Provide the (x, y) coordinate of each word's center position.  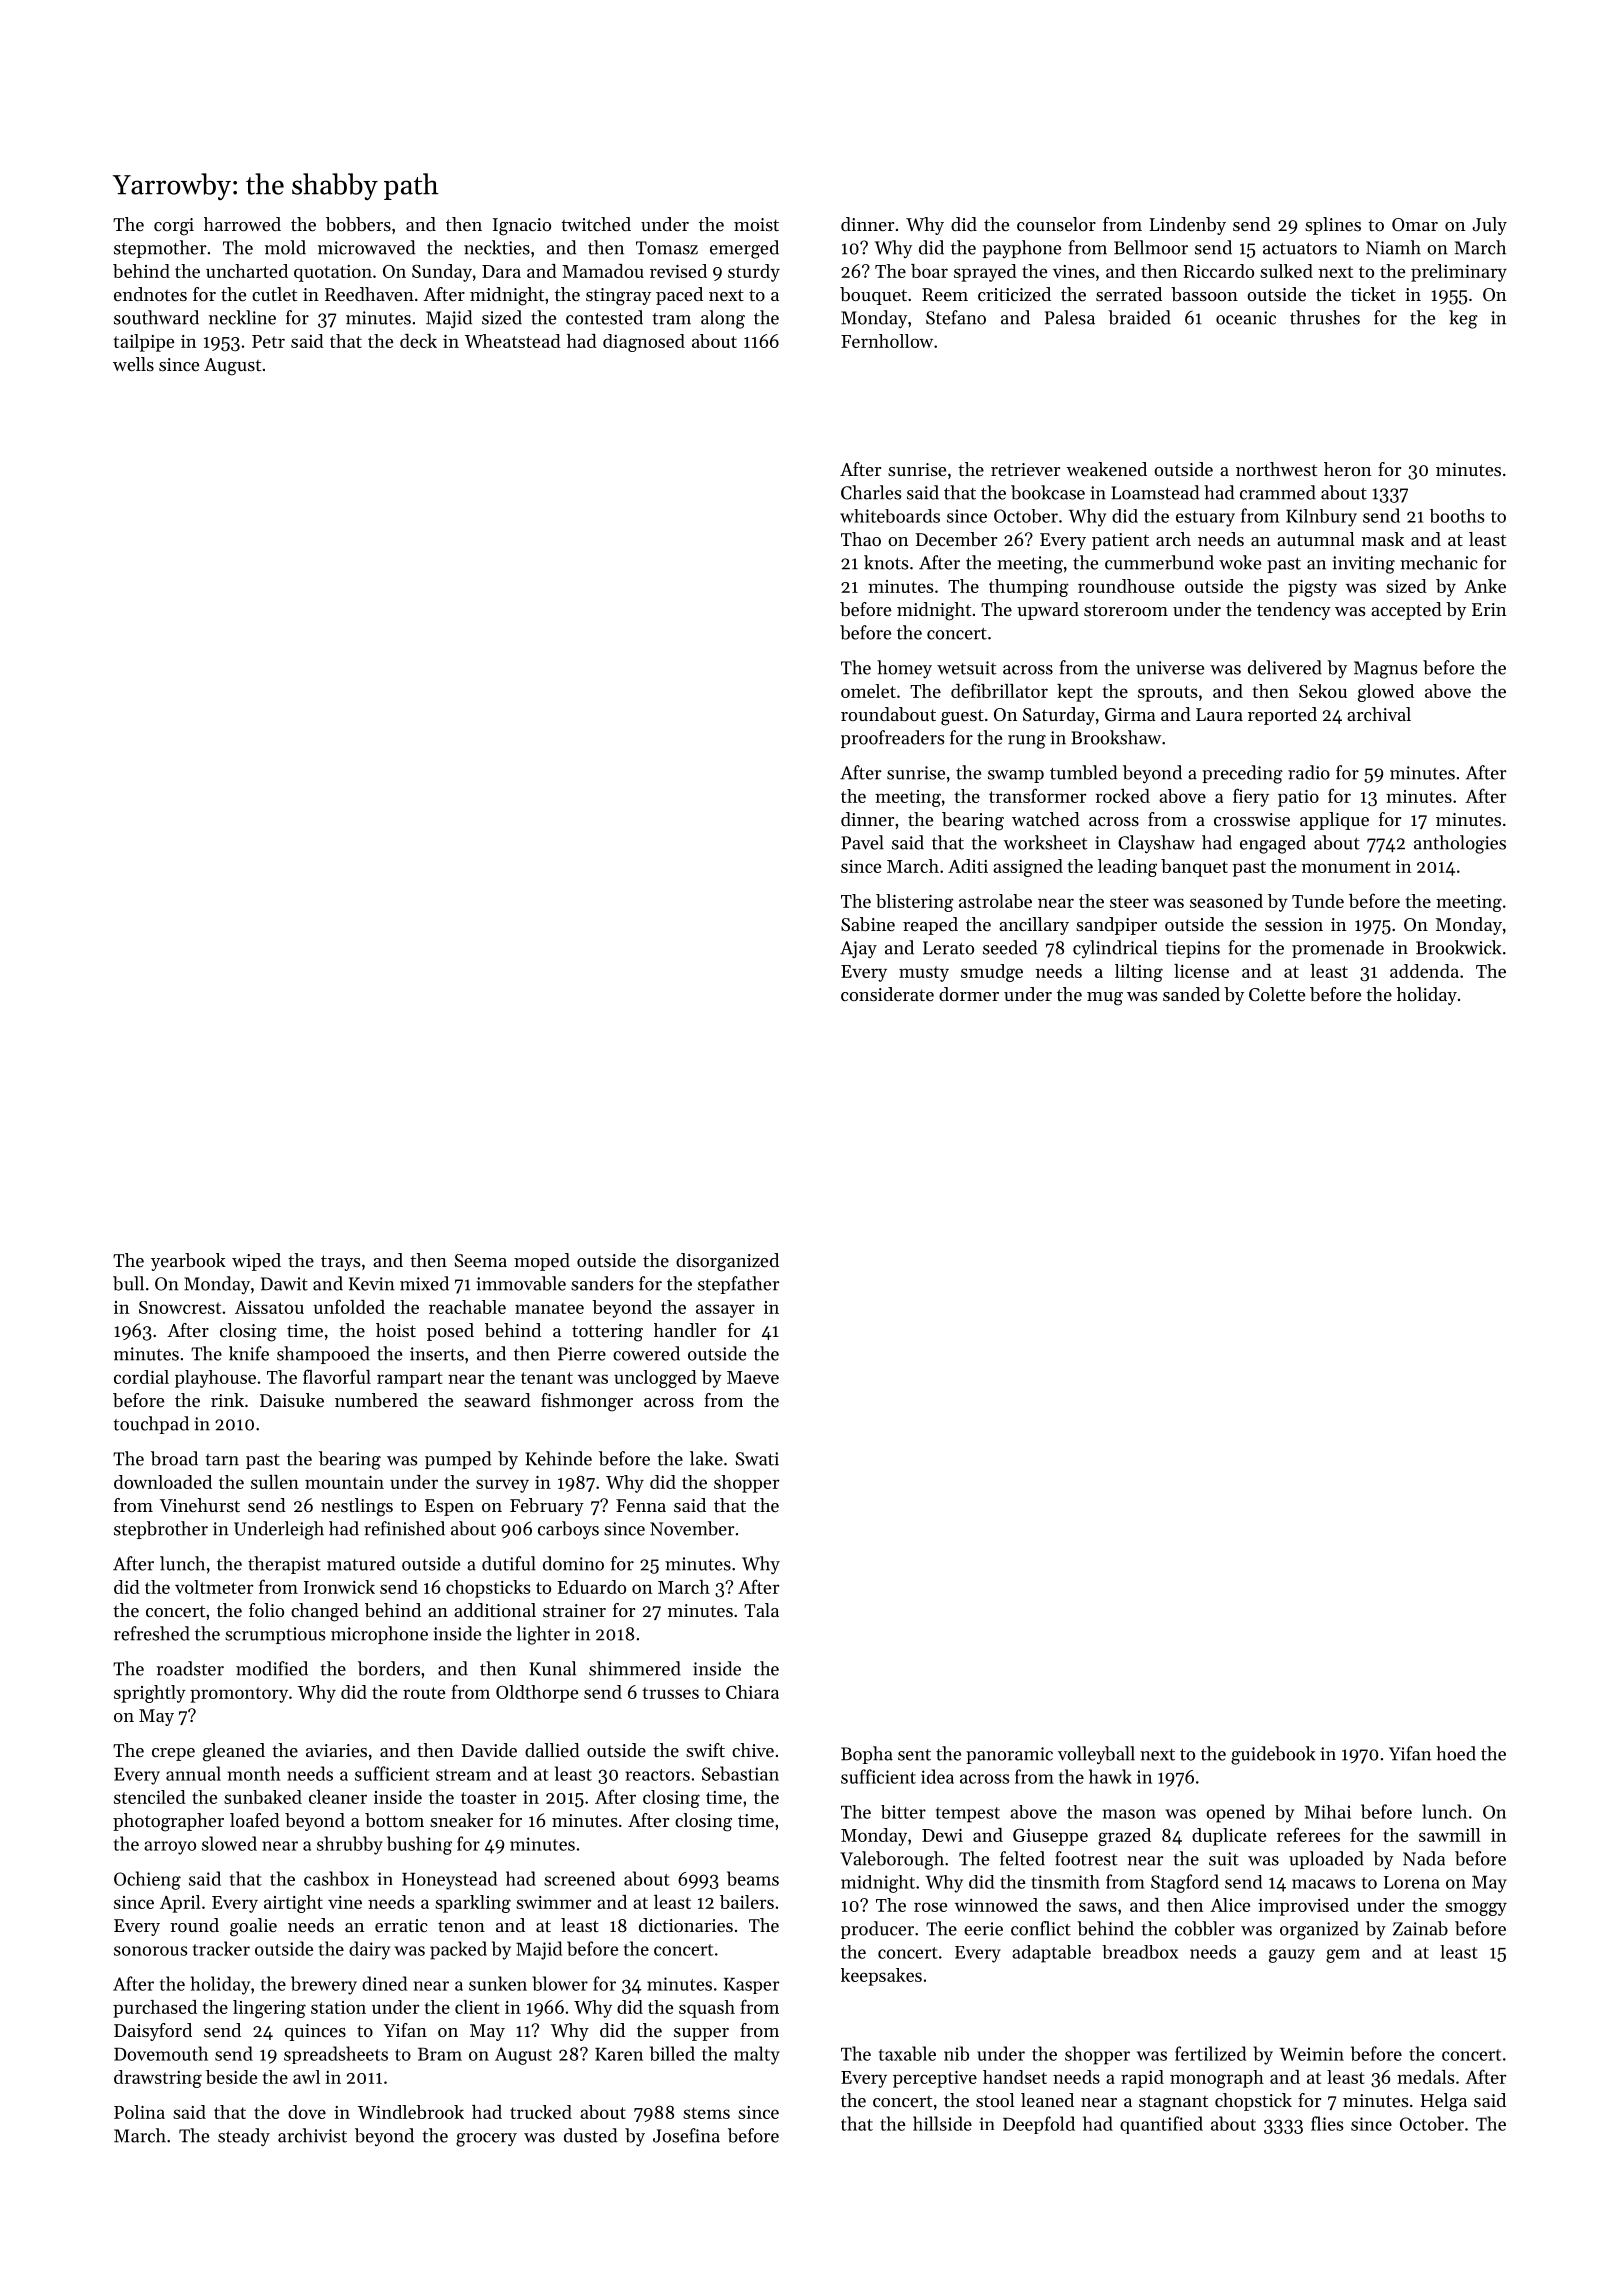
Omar (1415, 224)
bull (128, 1283)
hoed (1456, 1753)
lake (706, 1458)
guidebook (1273, 1755)
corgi (174, 227)
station (338, 2007)
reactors (657, 1775)
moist (756, 224)
